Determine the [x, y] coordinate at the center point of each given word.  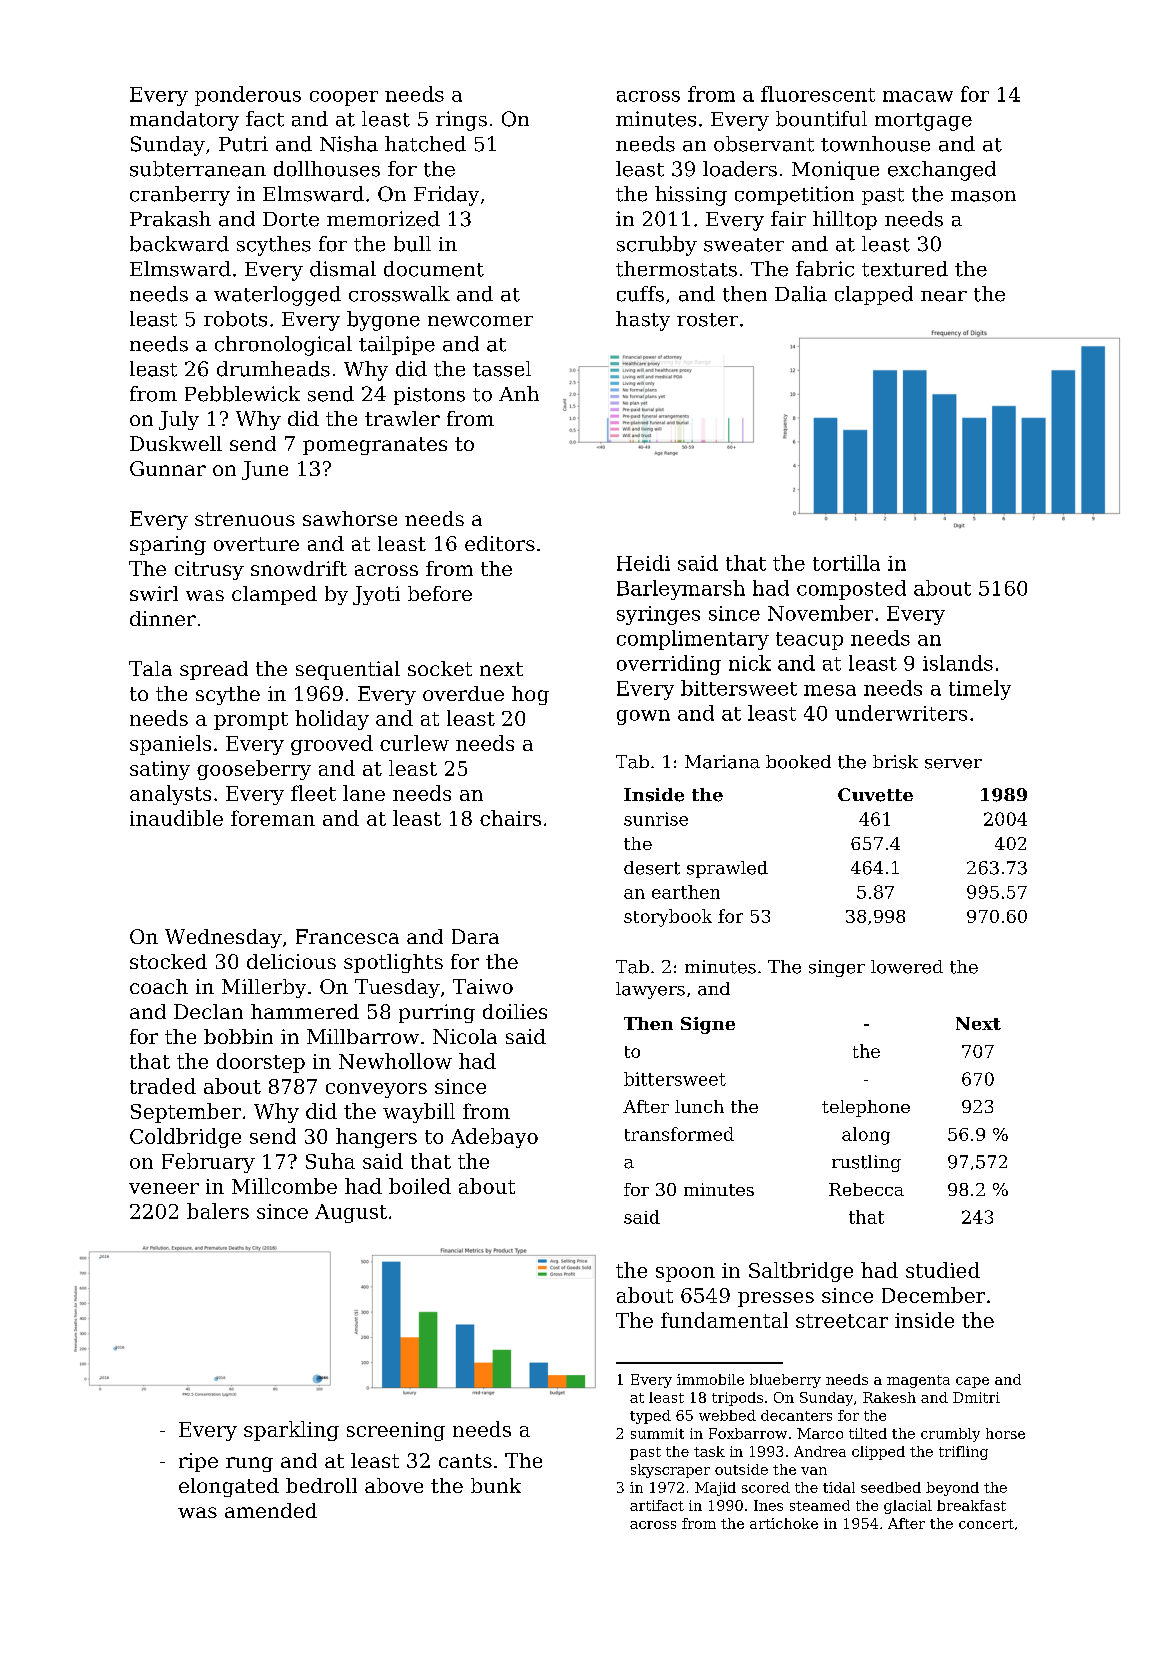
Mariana [722, 762]
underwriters [901, 713]
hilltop [845, 220]
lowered [907, 967]
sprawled [727, 869]
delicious [291, 961]
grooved [332, 745]
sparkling [291, 1431]
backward [179, 244]
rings [461, 121]
